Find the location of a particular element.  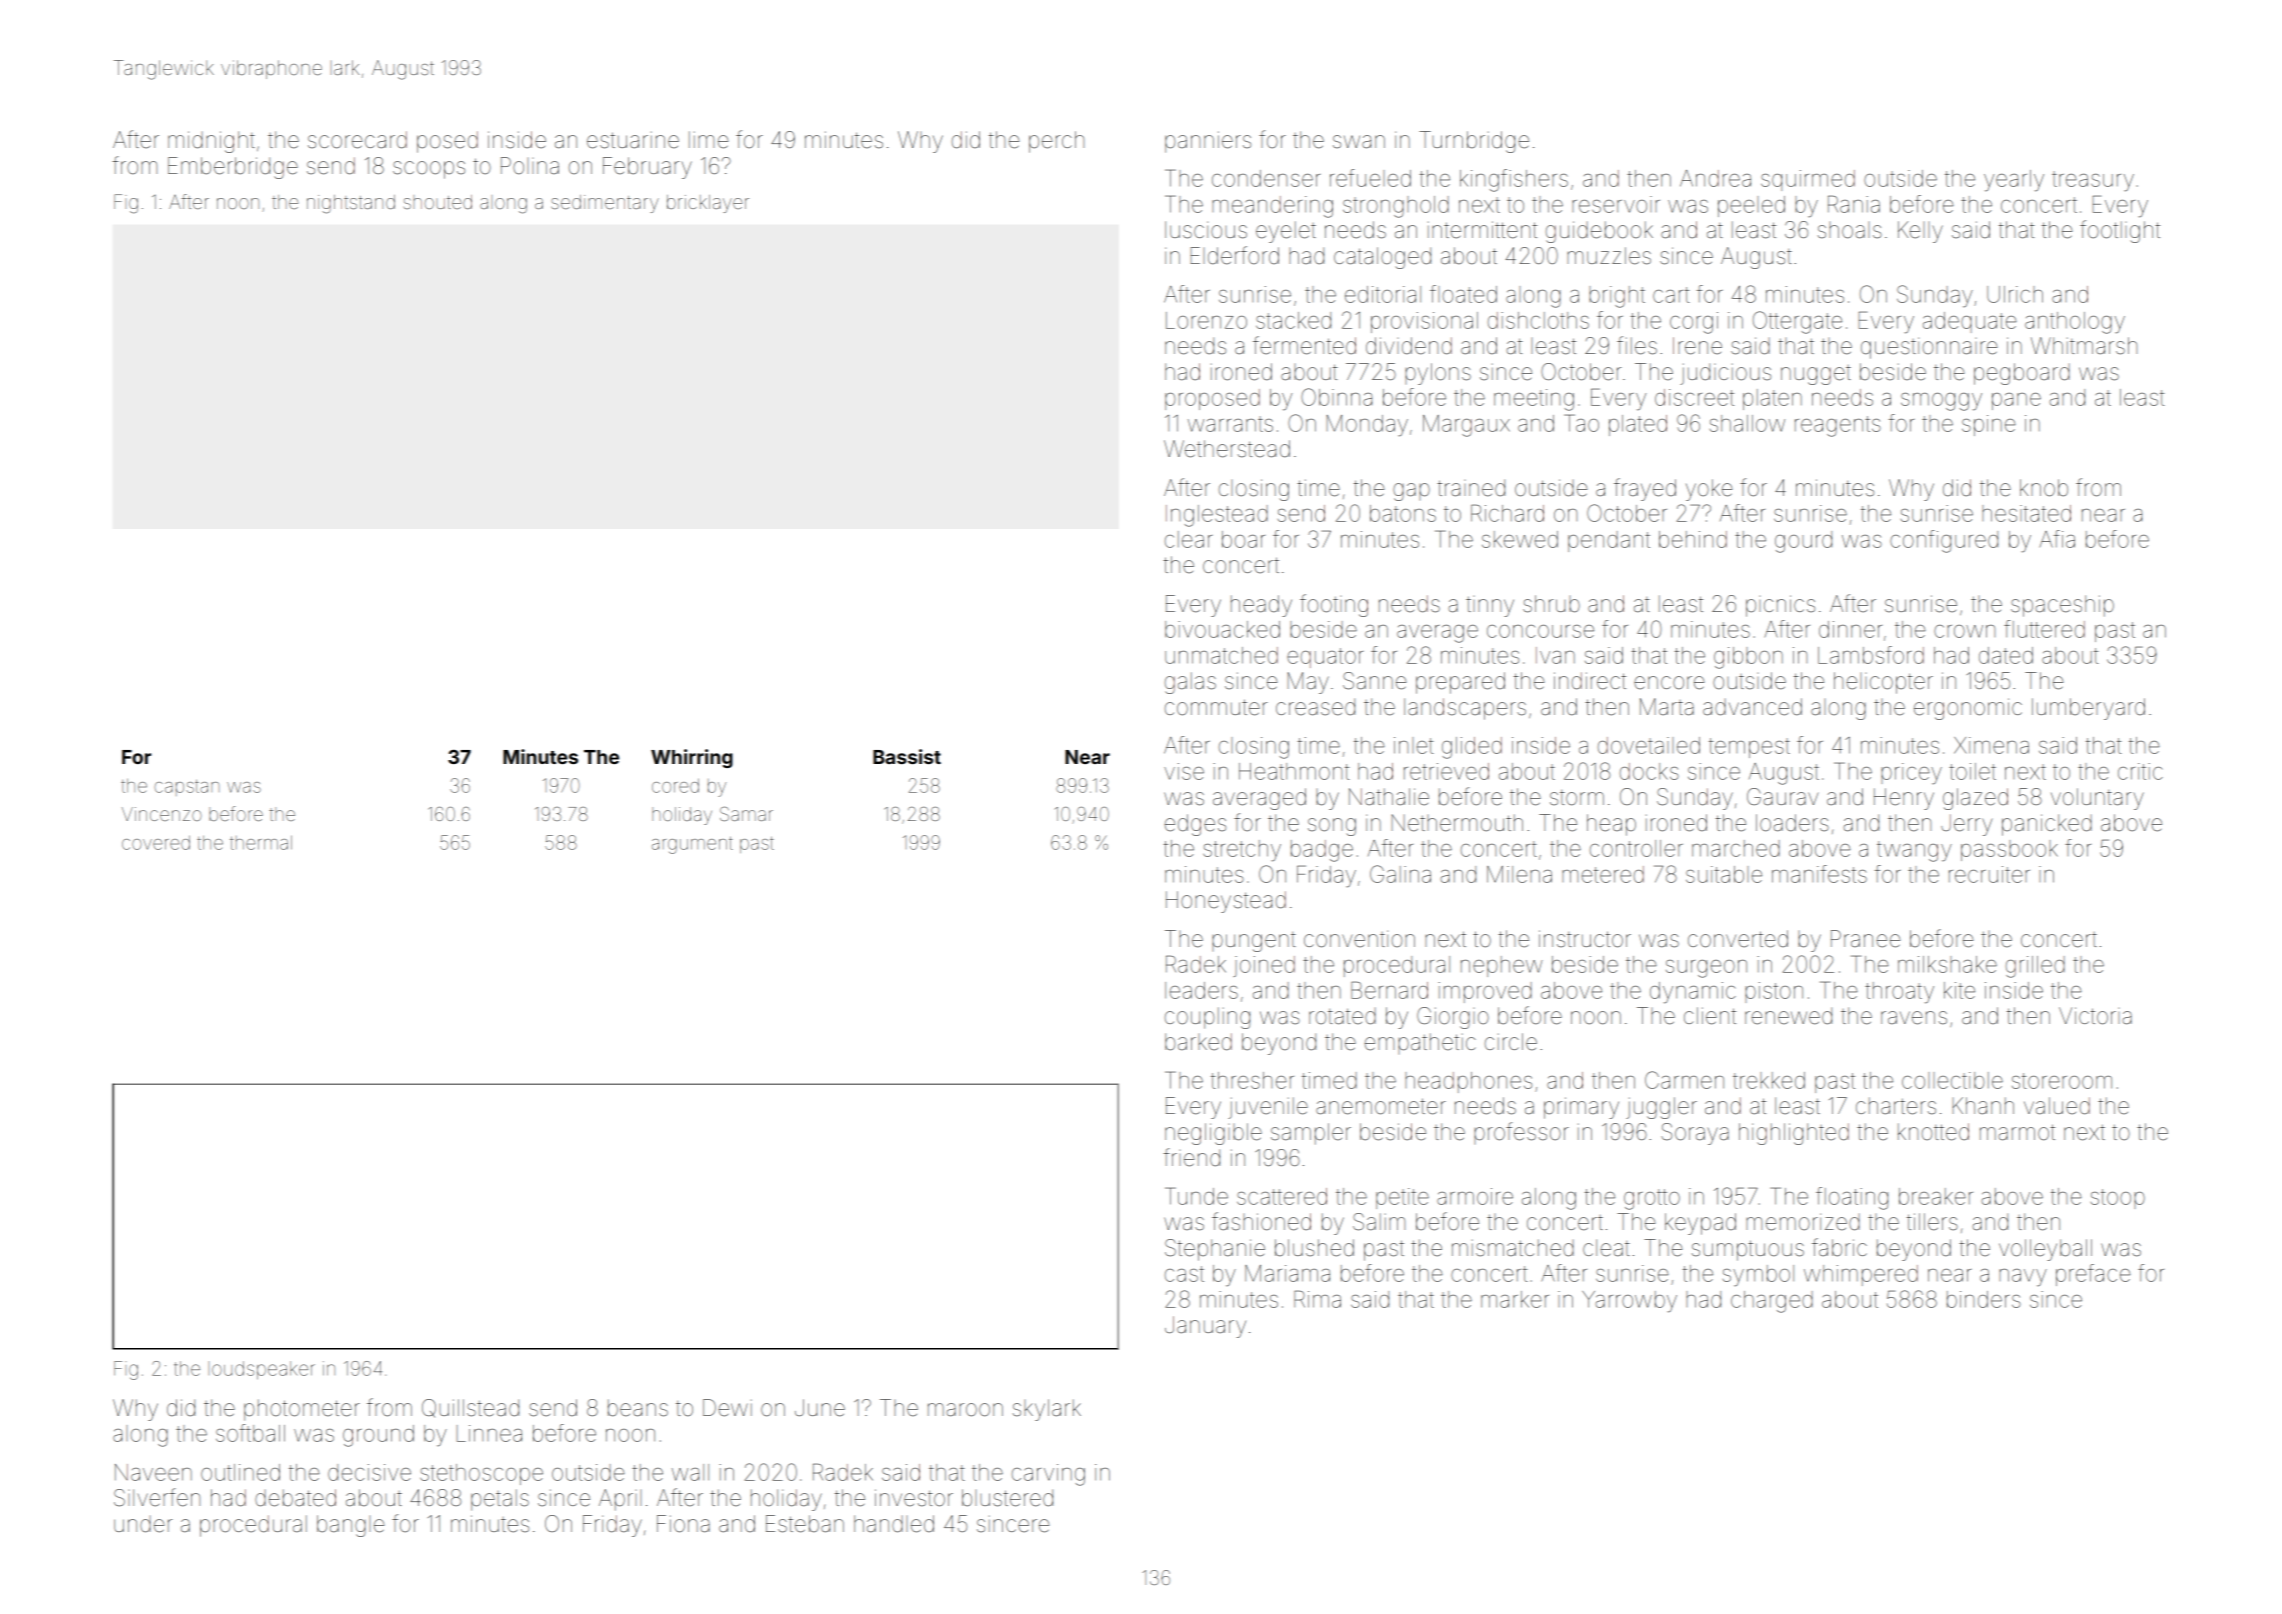

intermittent is located at coordinates (1482, 230).
